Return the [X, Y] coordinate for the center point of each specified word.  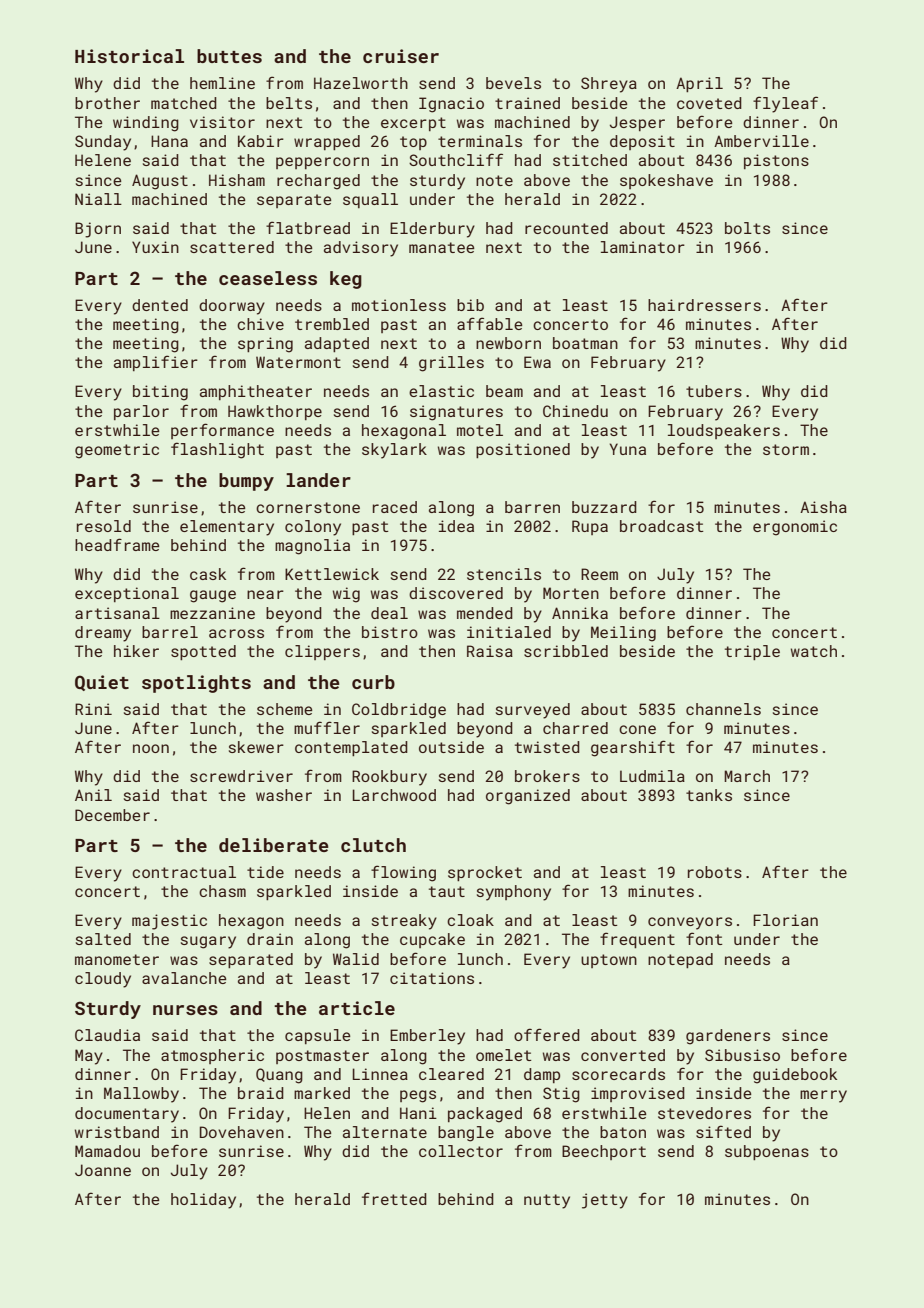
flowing [403, 873]
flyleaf [785, 104]
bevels [513, 83]
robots [715, 872]
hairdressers [704, 305]
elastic [441, 391]
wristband [117, 1132]
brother [107, 103]
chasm [222, 891]
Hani [418, 1113]
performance [222, 431]
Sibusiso [742, 1055]
